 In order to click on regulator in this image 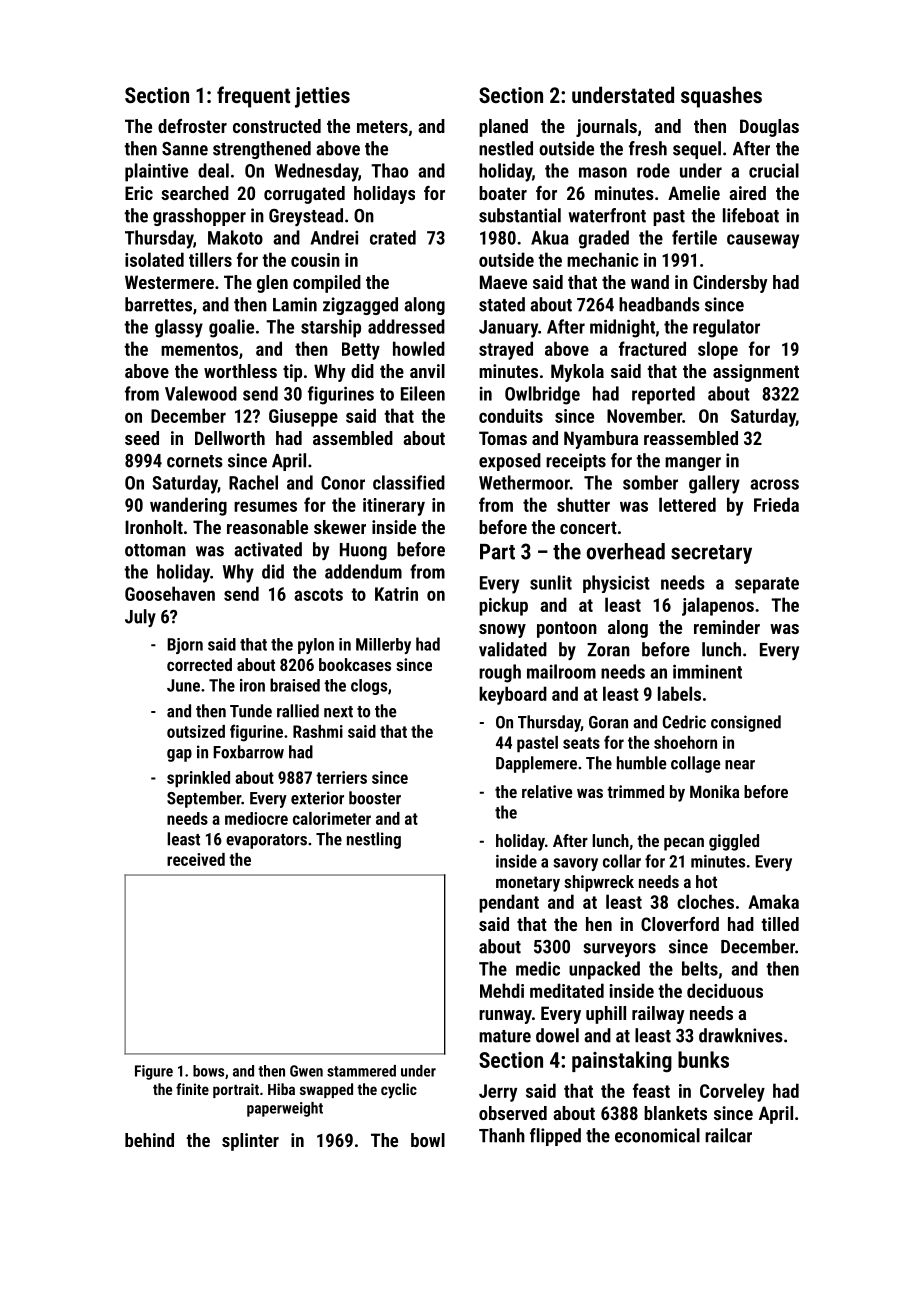, I will do `click(726, 328)`.
